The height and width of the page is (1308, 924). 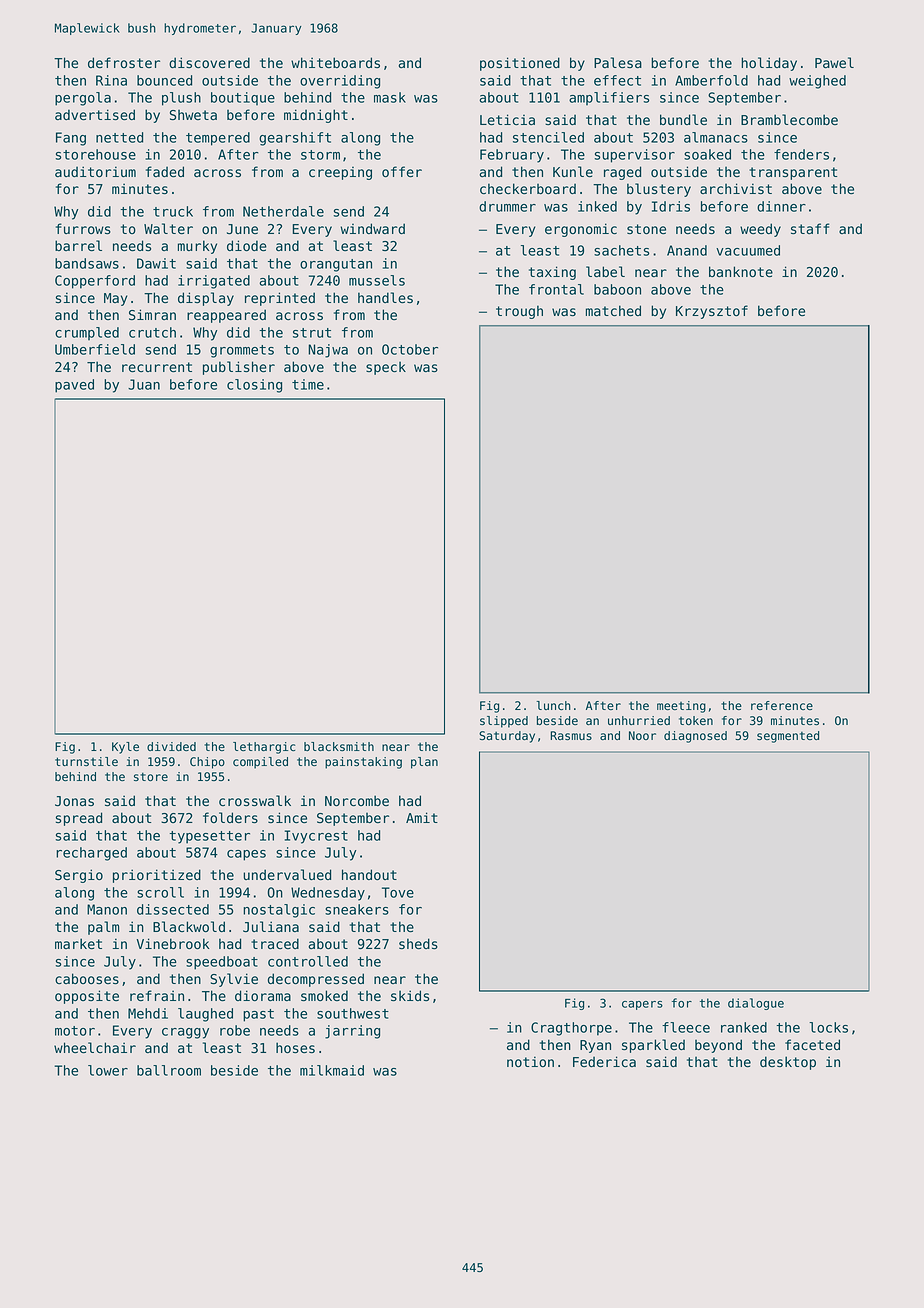 What do you see at coordinates (239, 368) in the page?
I see `publisher` at bounding box center [239, 368].
